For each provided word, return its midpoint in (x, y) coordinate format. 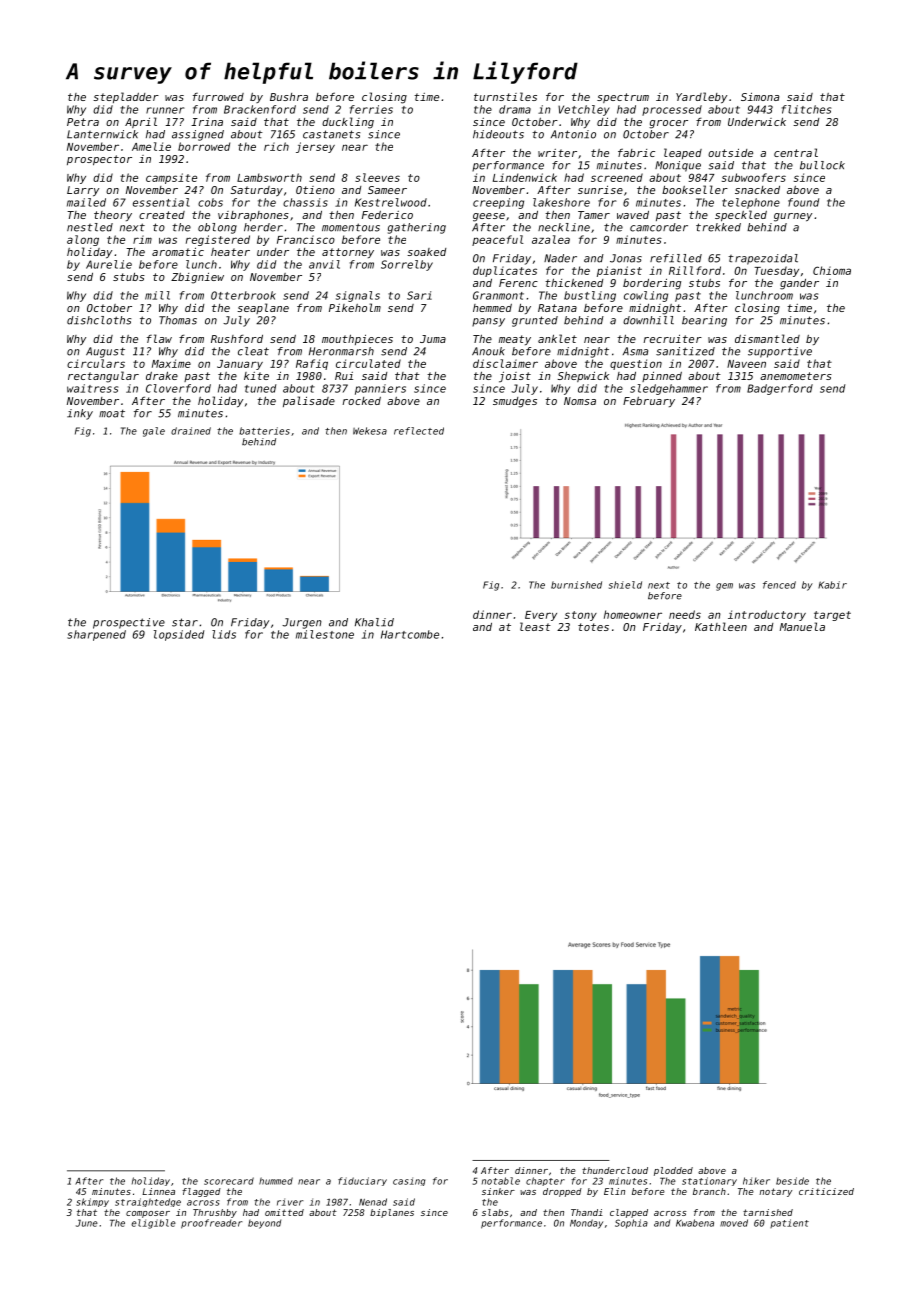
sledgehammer (669, 389)
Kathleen (721, 626)
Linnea (158, 1191)
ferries (371, 109)
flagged (201, 1192)
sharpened (96, 635)
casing (409, 1181)
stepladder (126, 97)
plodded (673, 1171)
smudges (515, 402)
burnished (576, 585)
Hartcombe (410, 634)
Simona (760, 97)
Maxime (171, 363)
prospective (129, 623)
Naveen (746, 364)
